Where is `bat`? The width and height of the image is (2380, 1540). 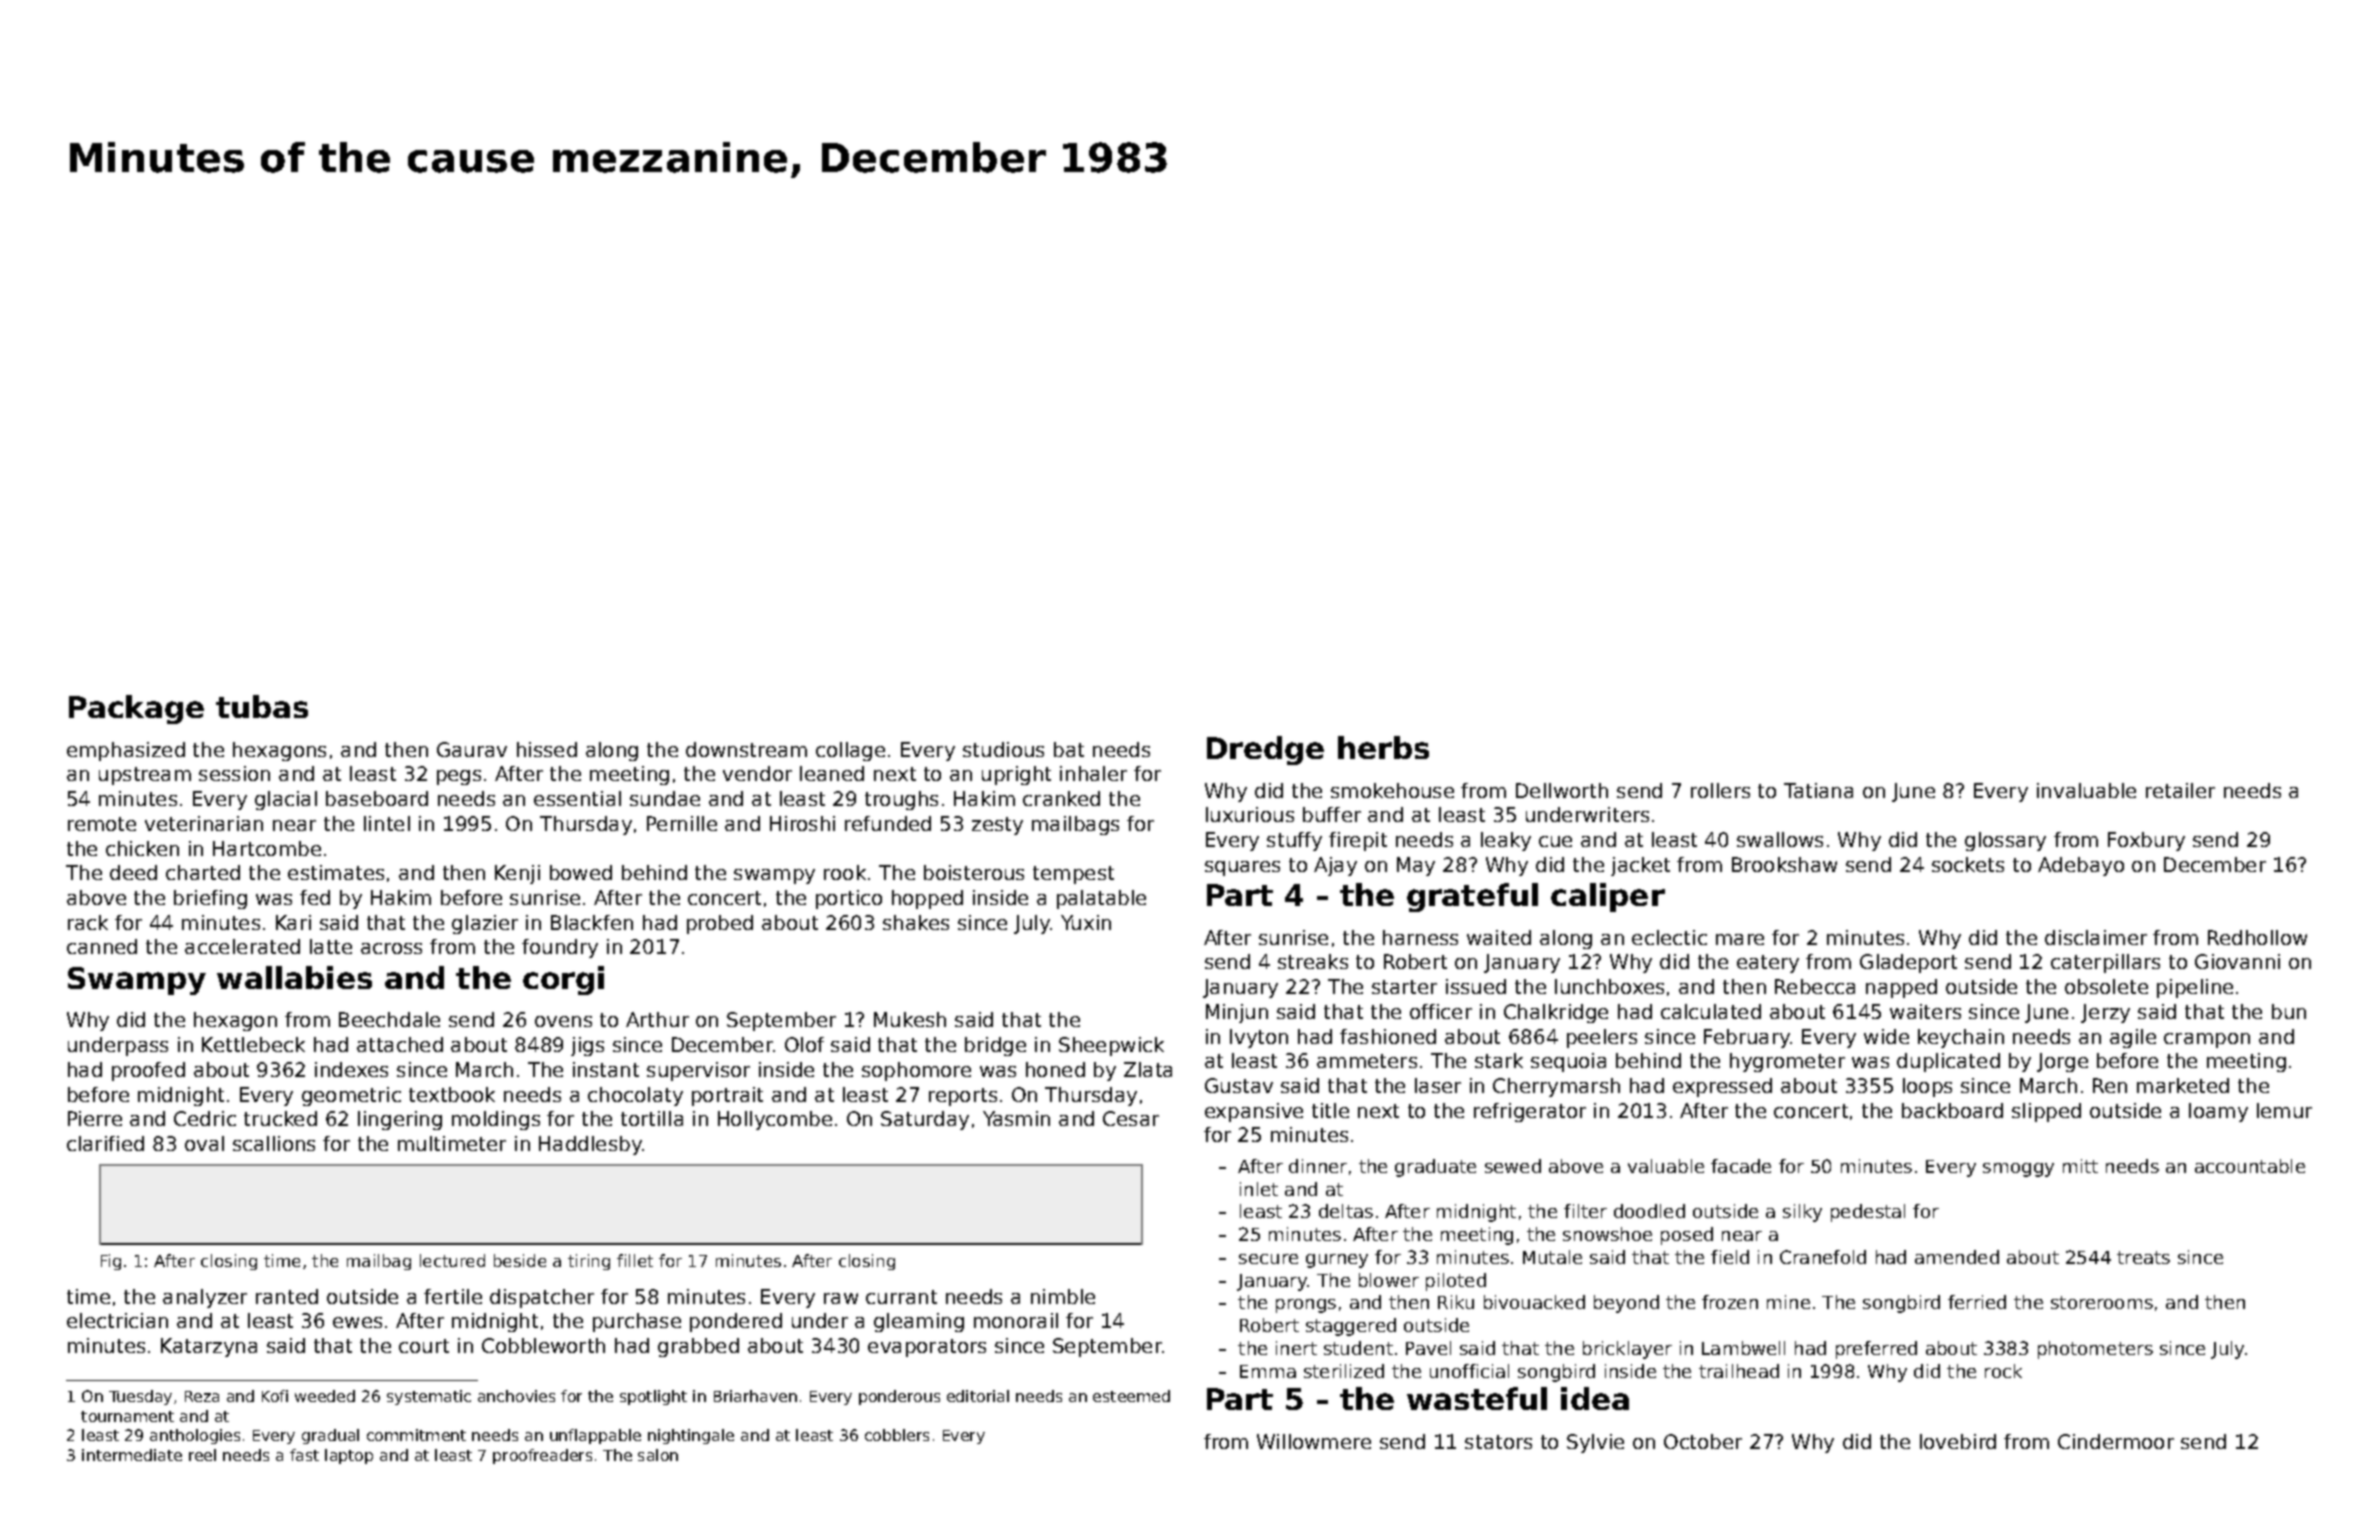 bat is located at coordinates (1069, 749).
